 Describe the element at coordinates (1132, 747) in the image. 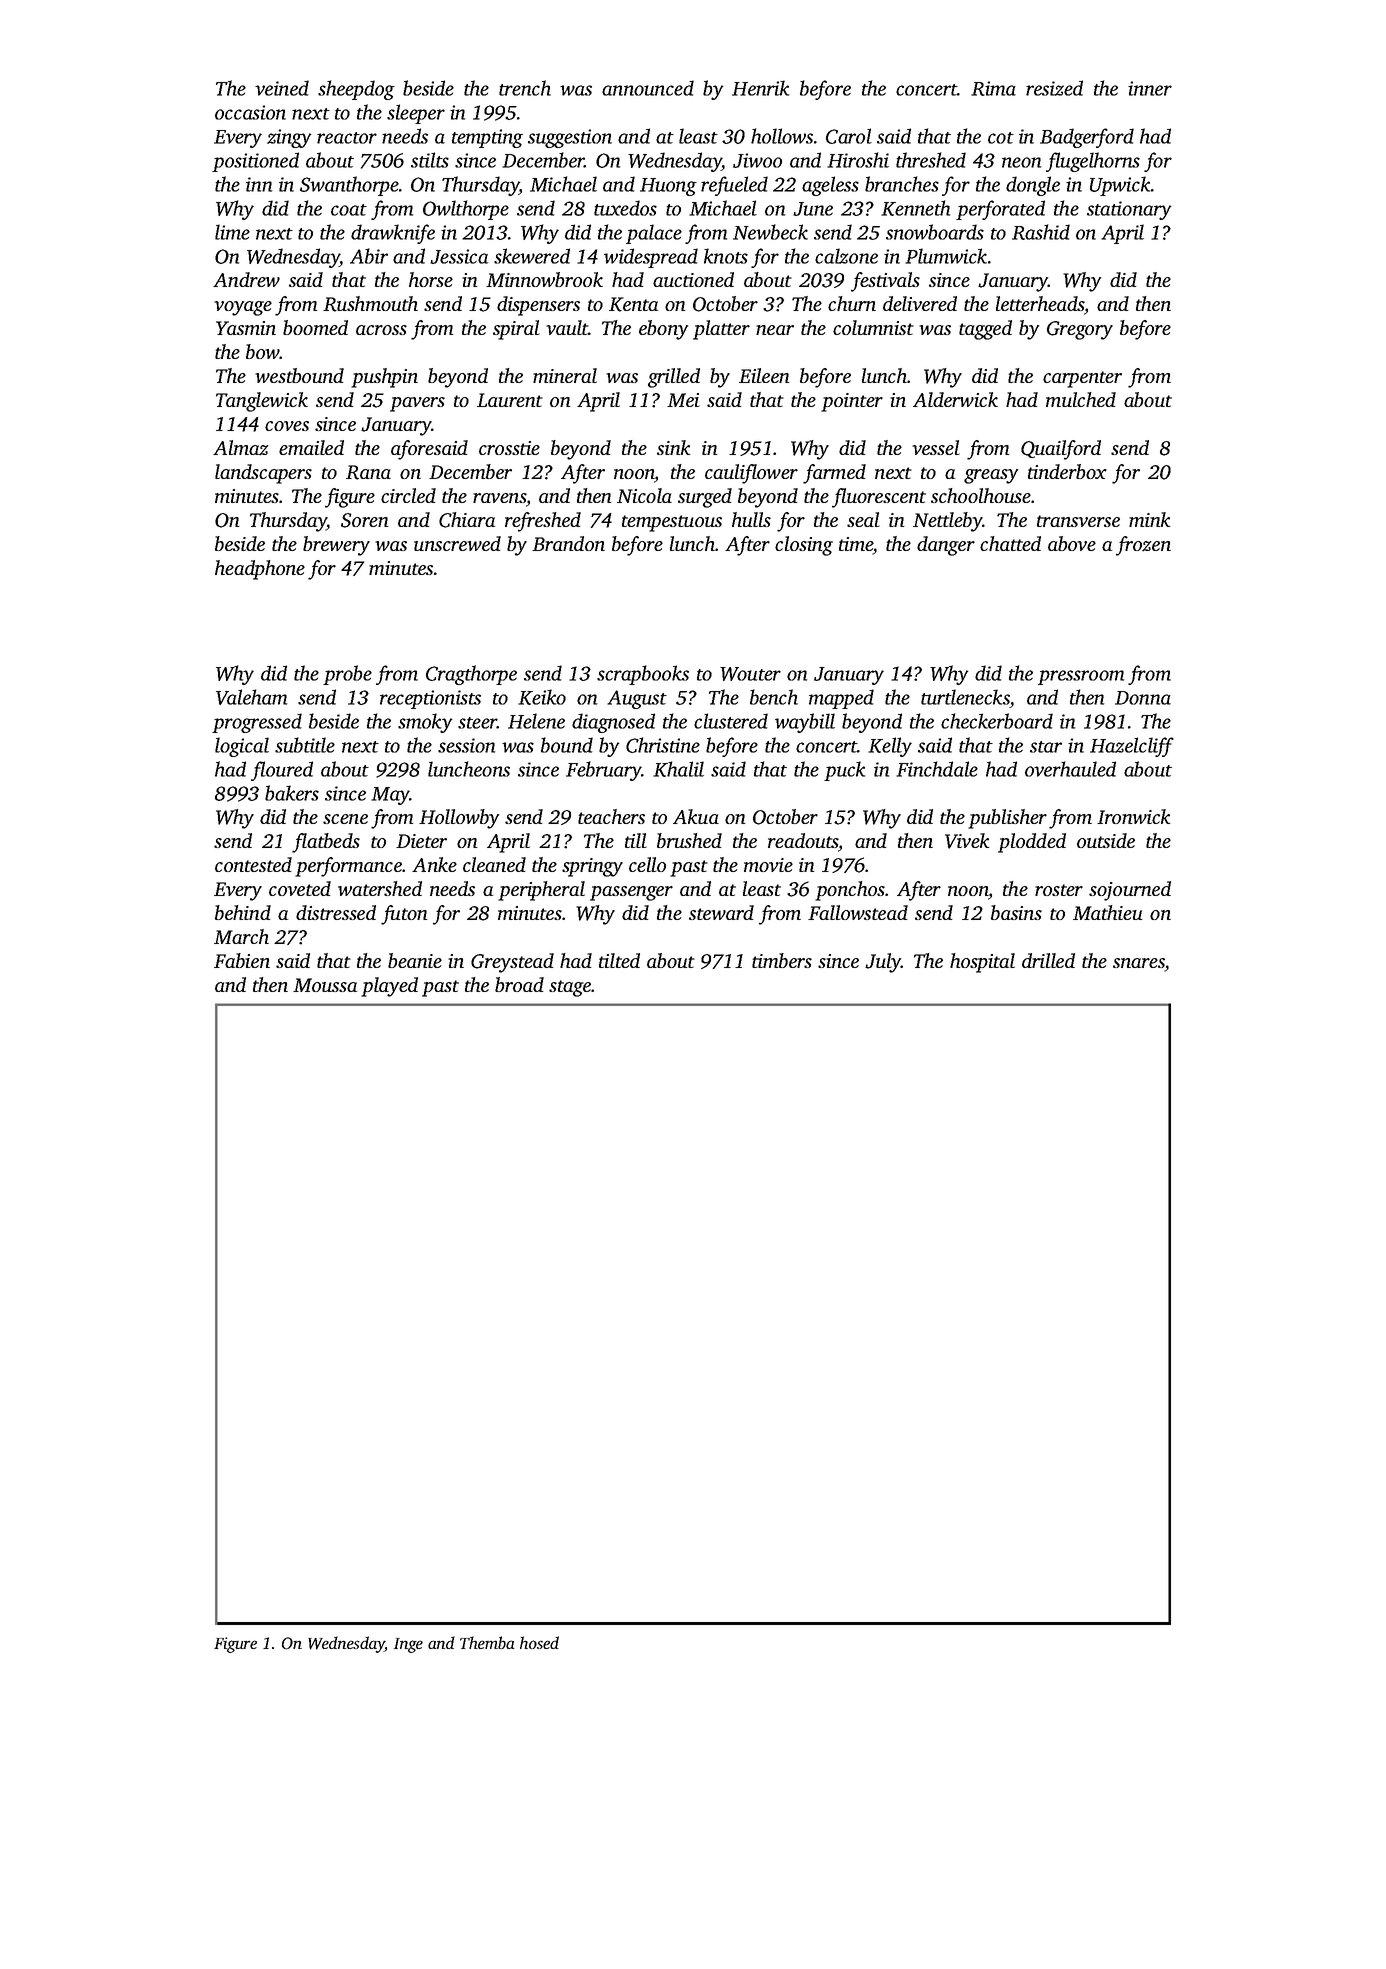

I see `Hazelcliff` at that location.
